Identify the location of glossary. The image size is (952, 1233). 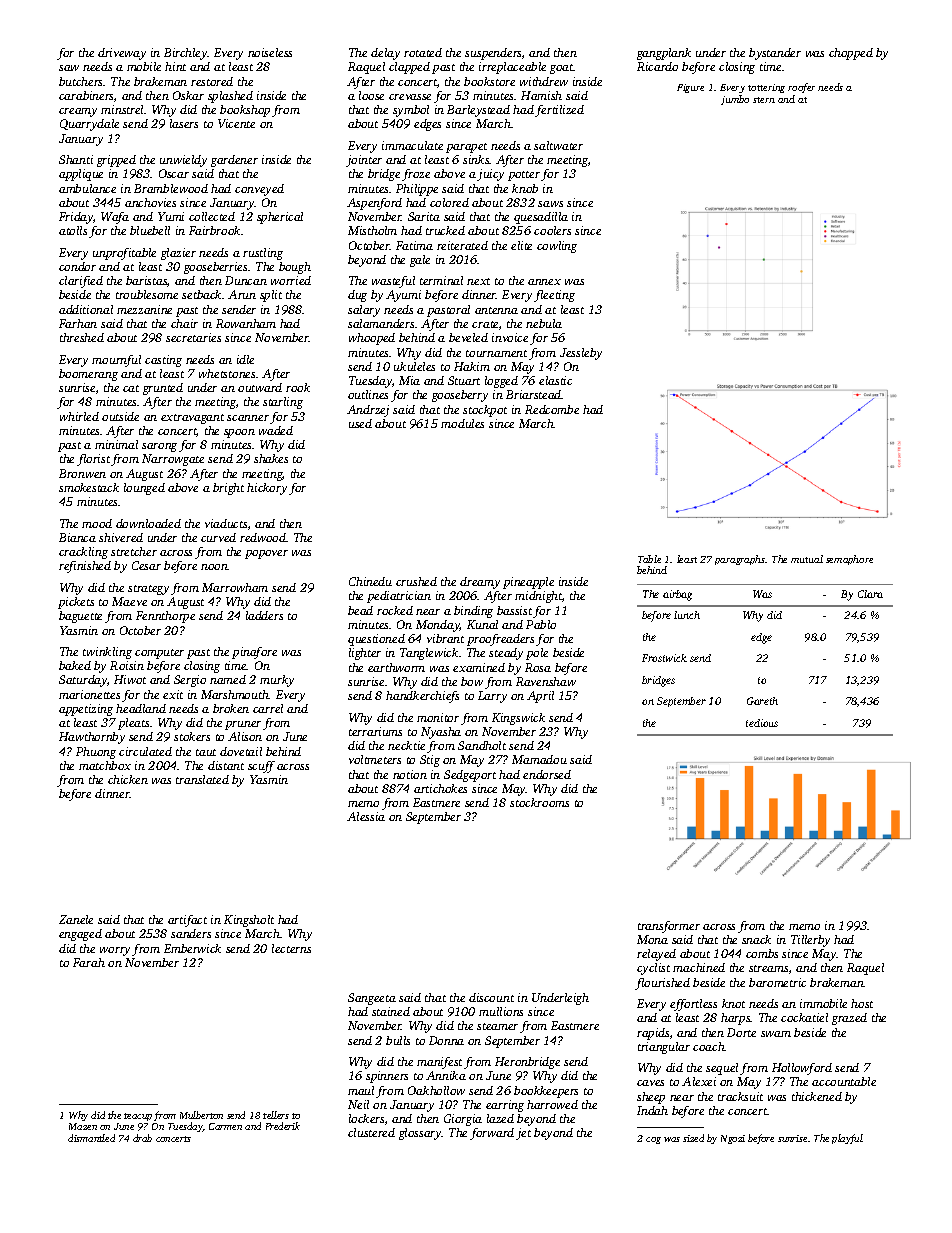
(420, 1134).
